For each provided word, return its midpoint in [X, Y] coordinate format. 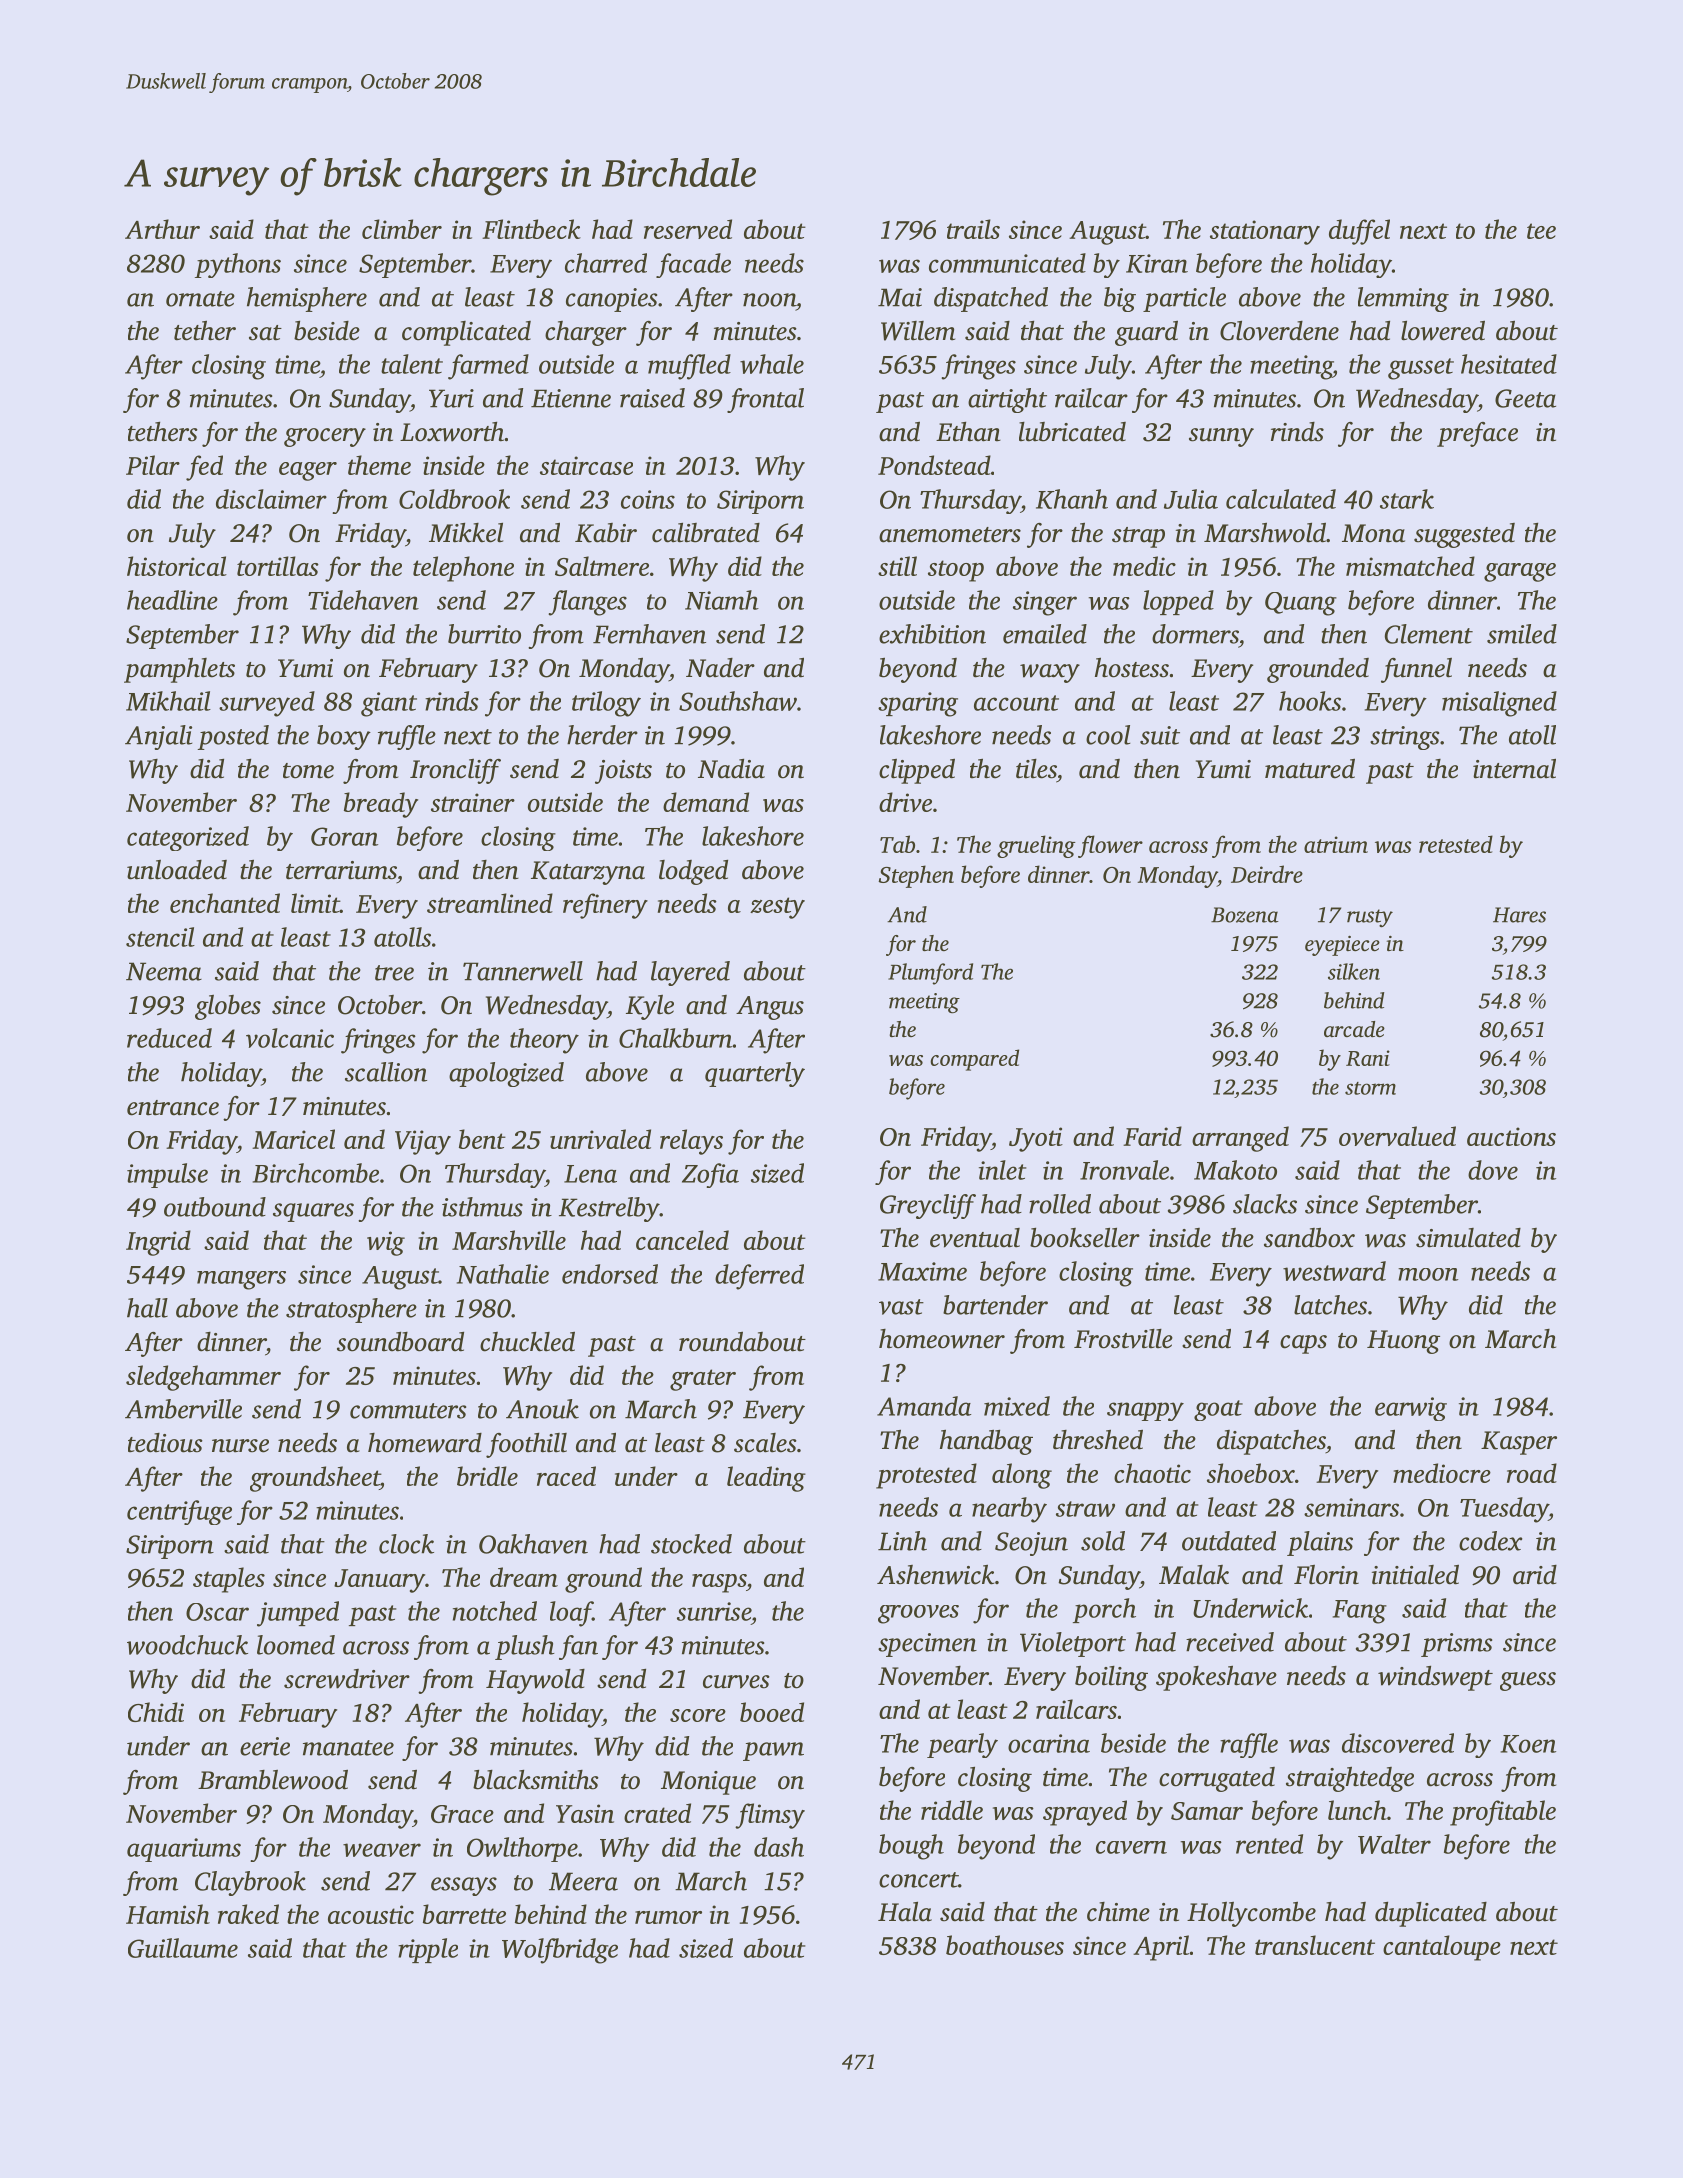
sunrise [714, 1611]
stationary [1265, 232]
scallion [386, 1072]
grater [703, 1380]
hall [147, 1308]
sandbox [1309, 1238]
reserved [688, 229]
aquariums [184, 1850]
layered [690, 973]
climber [402, 229]
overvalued [1397, 1136]
